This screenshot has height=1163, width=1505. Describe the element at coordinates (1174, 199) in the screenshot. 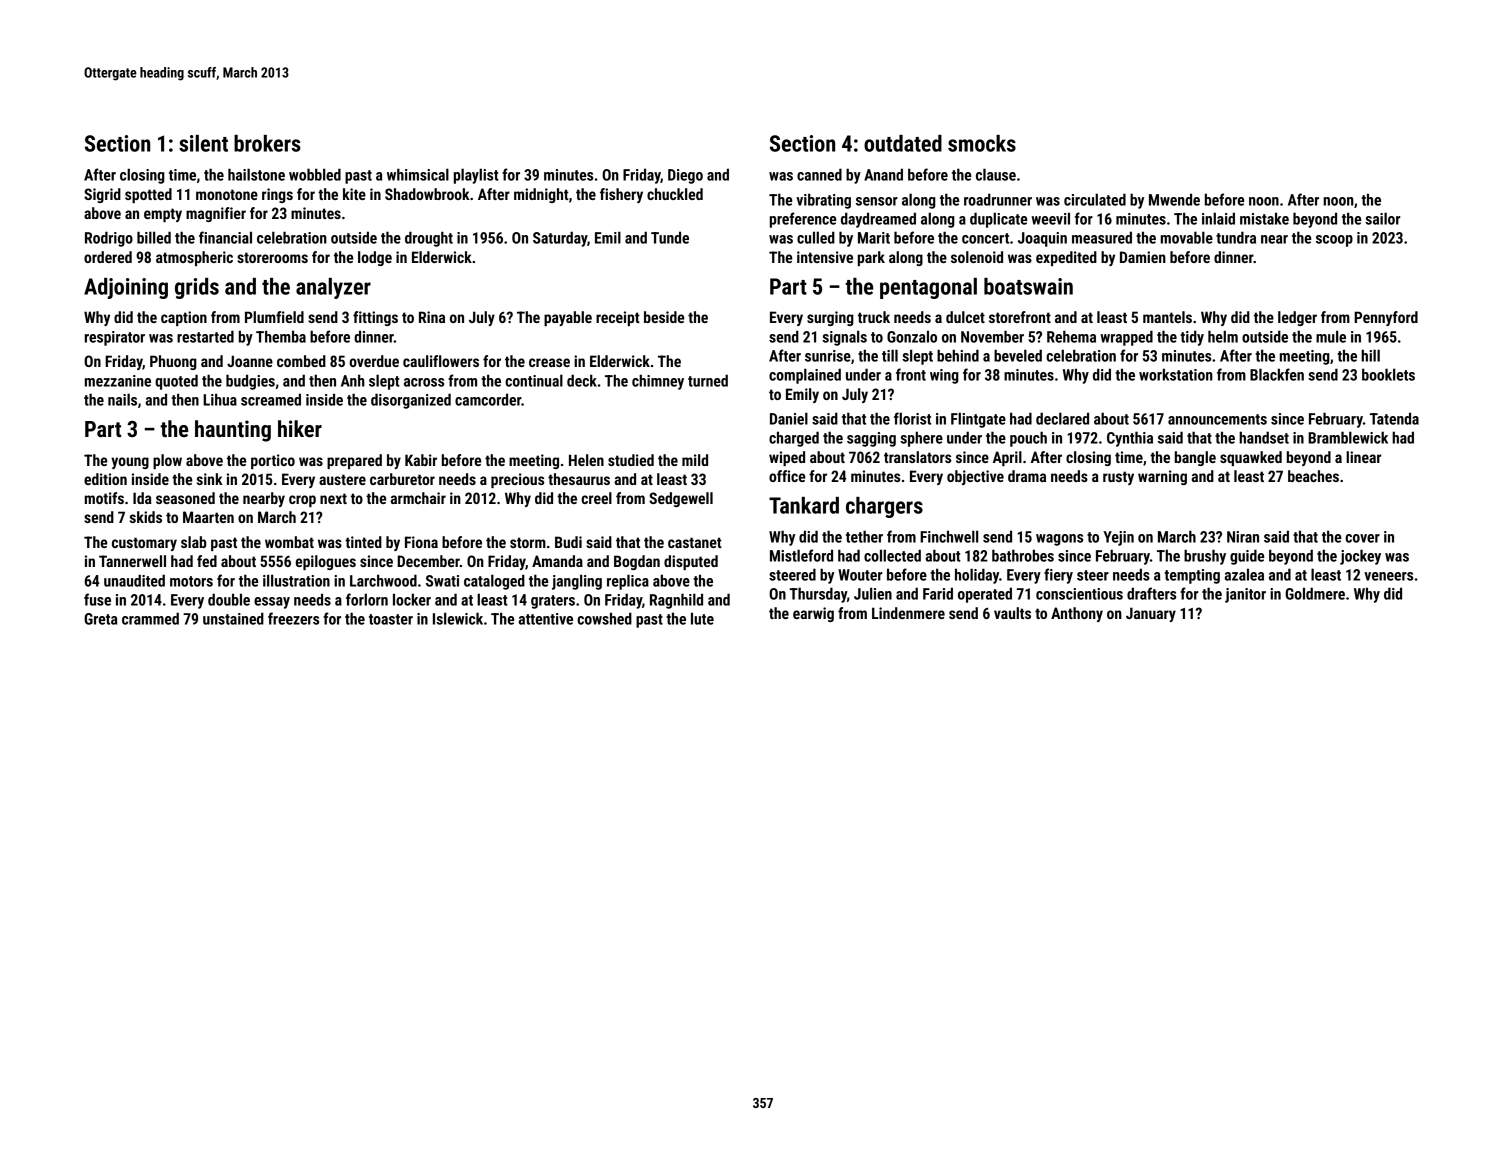

I see `Mwende` at that location.
